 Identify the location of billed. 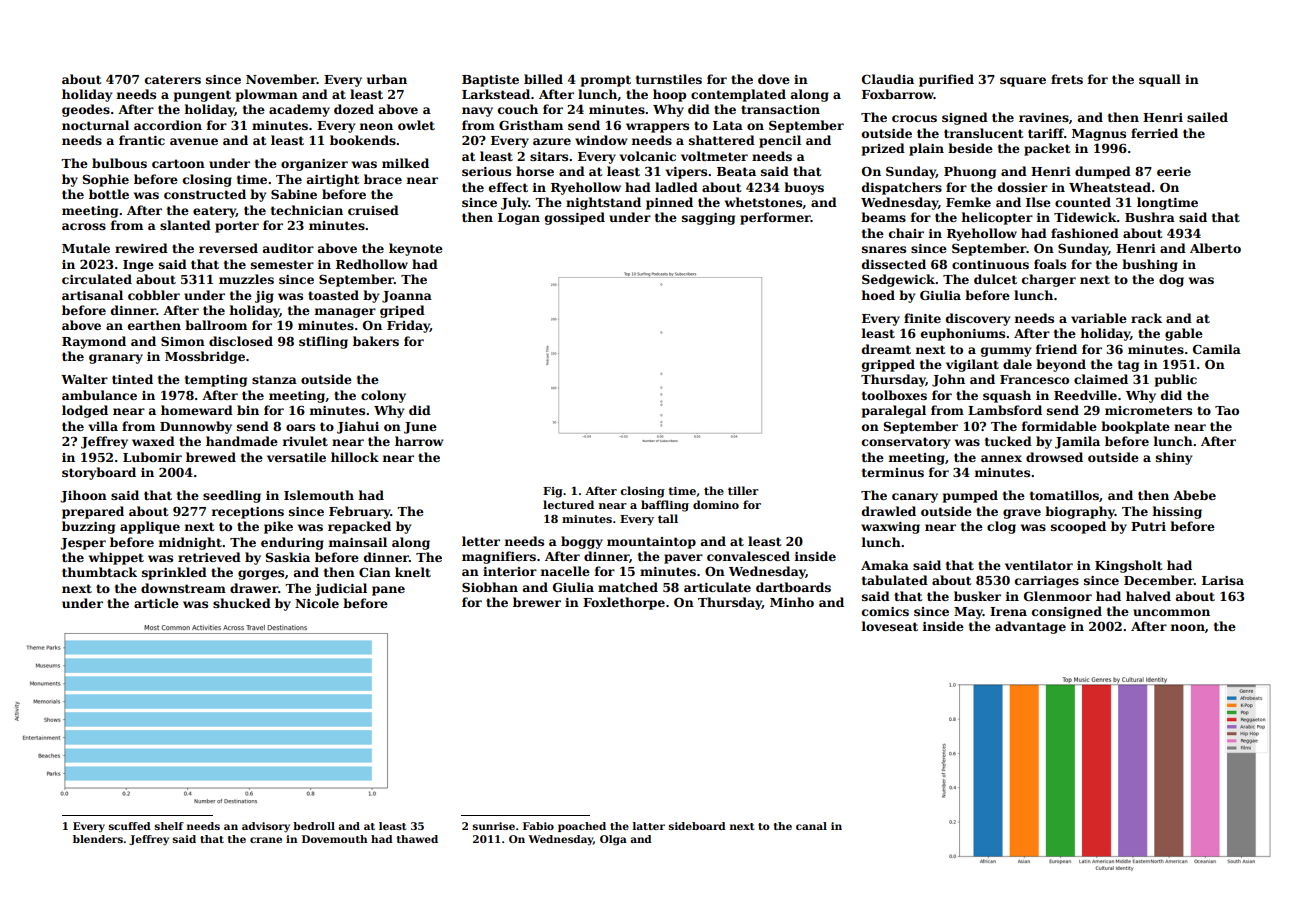
(543, 79).
